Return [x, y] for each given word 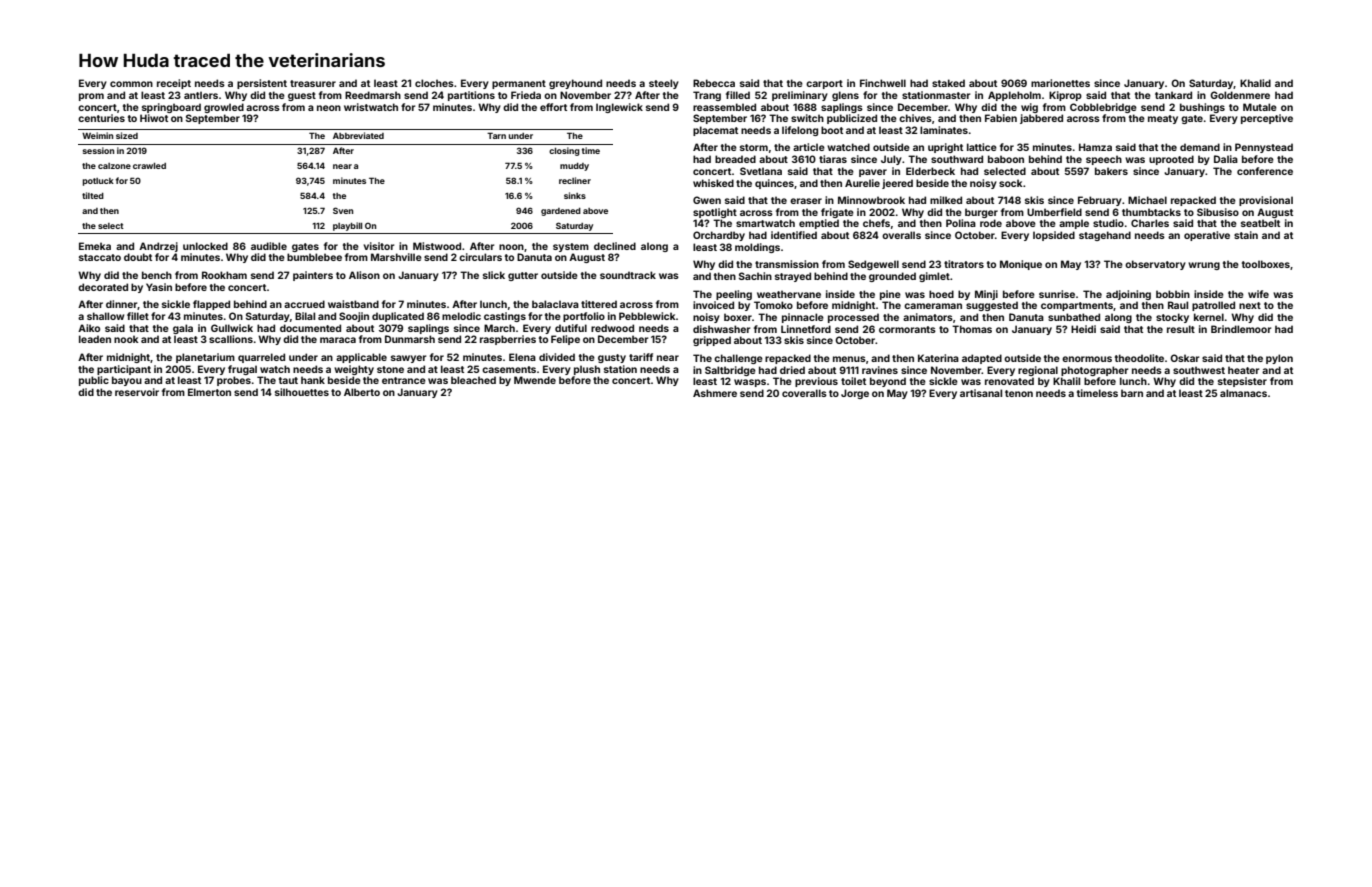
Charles [1150, 223]
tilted [93, 195]
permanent [519, 84]
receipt [174, 84]
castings [505, 317]
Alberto [362, 392]
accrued [304, 304]
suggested [992, 306]
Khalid [1255, 83]
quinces [774, 184]
